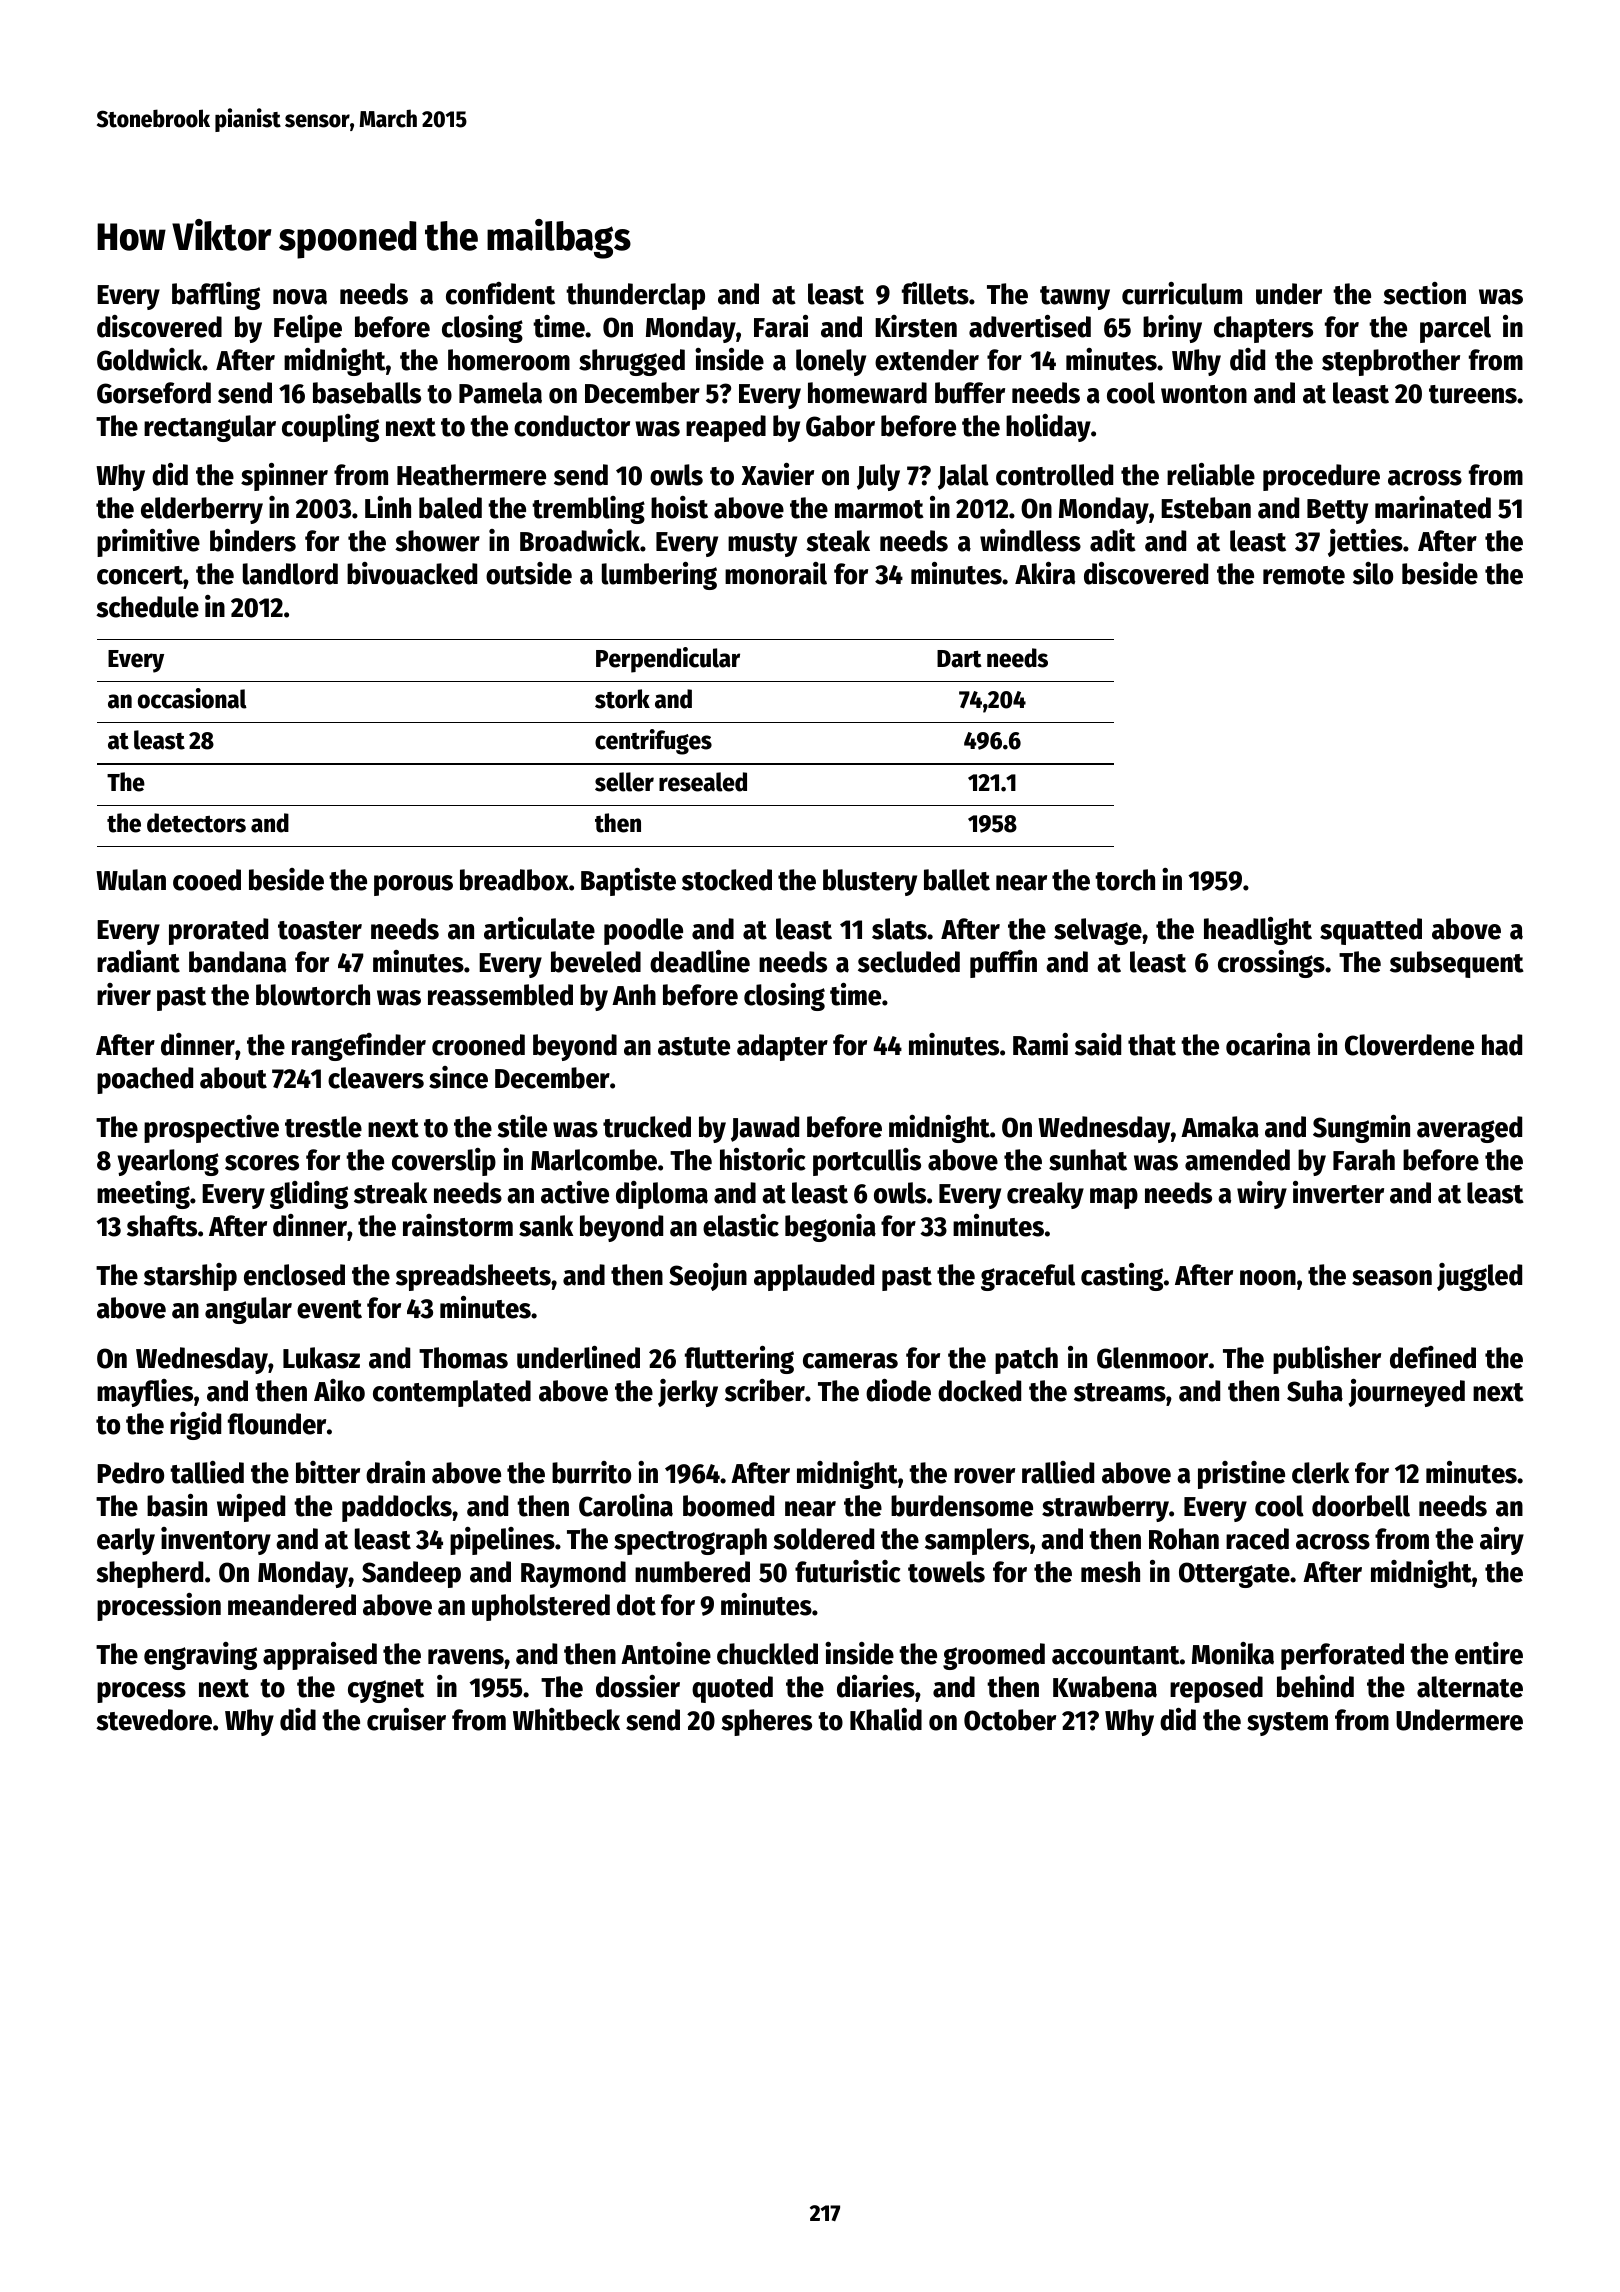  What do you see at coordinates (959, 659) in the screenshot?
I see `Dart` at bounding box center [959, 659].
